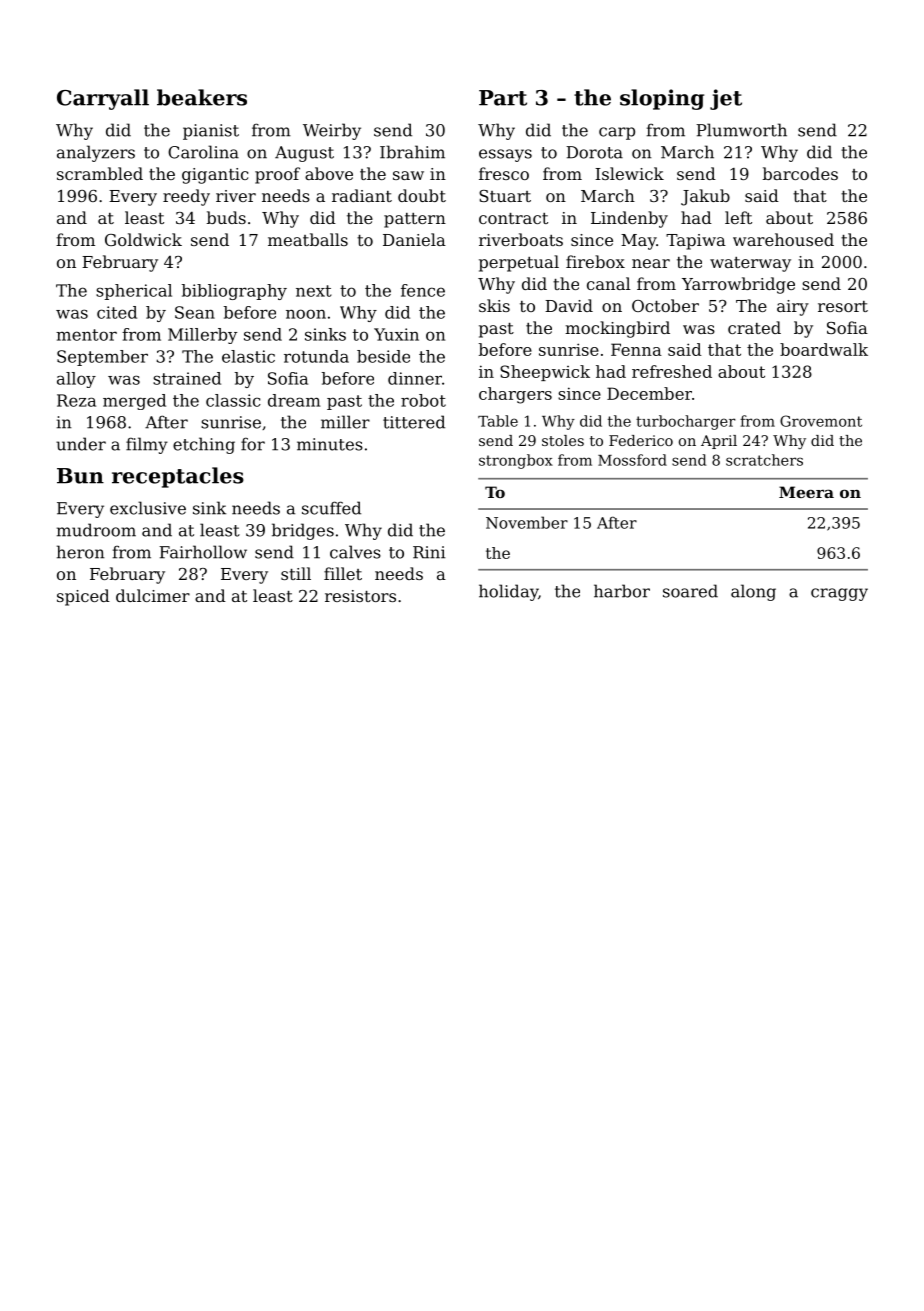 This screenshot has height=1311, width=924. Describe the element at coordinates (504, 173) in the screenshot. I see `fresco` at that location.
